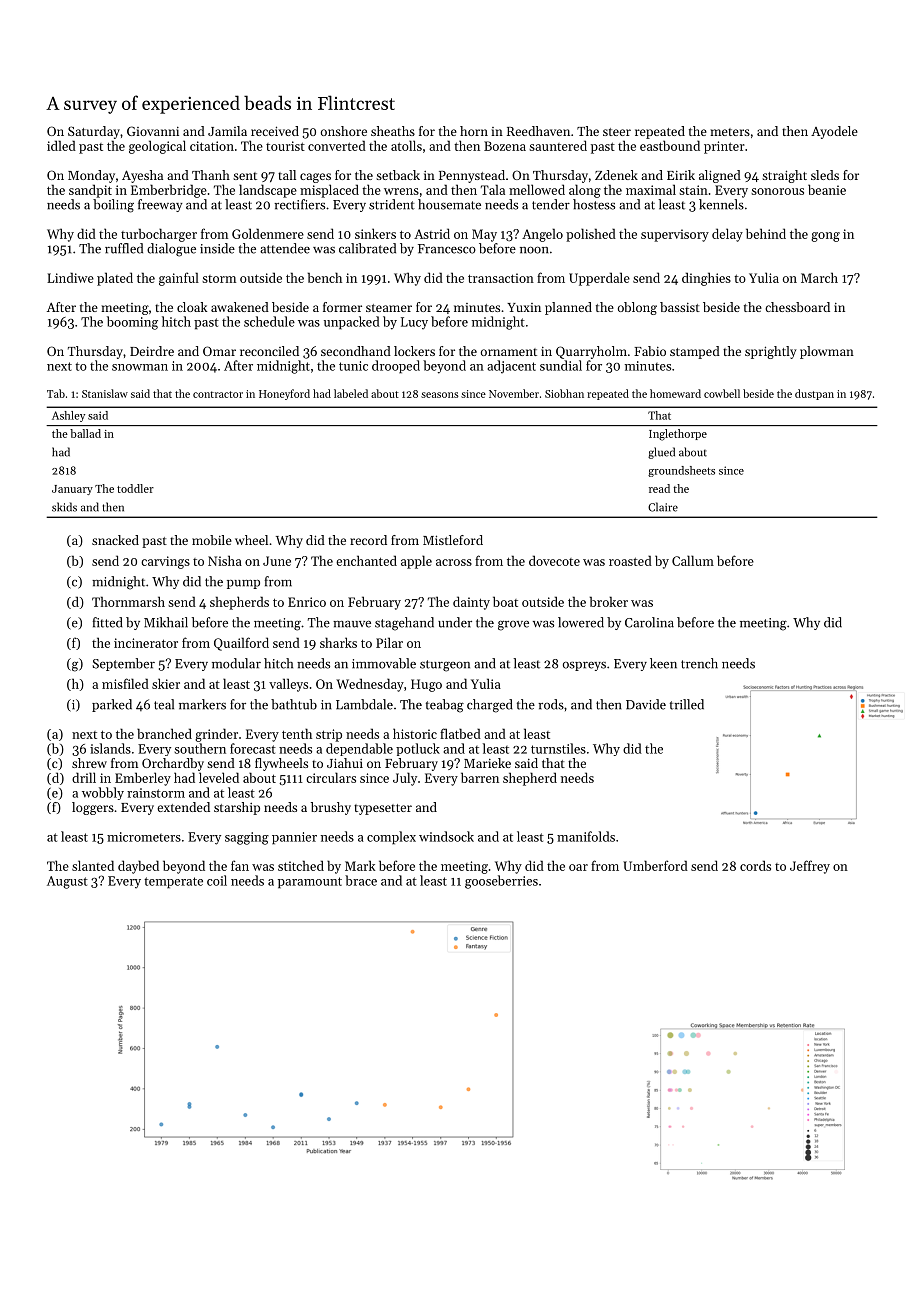 This image has height=1308, width=924. I want to click on rods, so click(551, 704).
